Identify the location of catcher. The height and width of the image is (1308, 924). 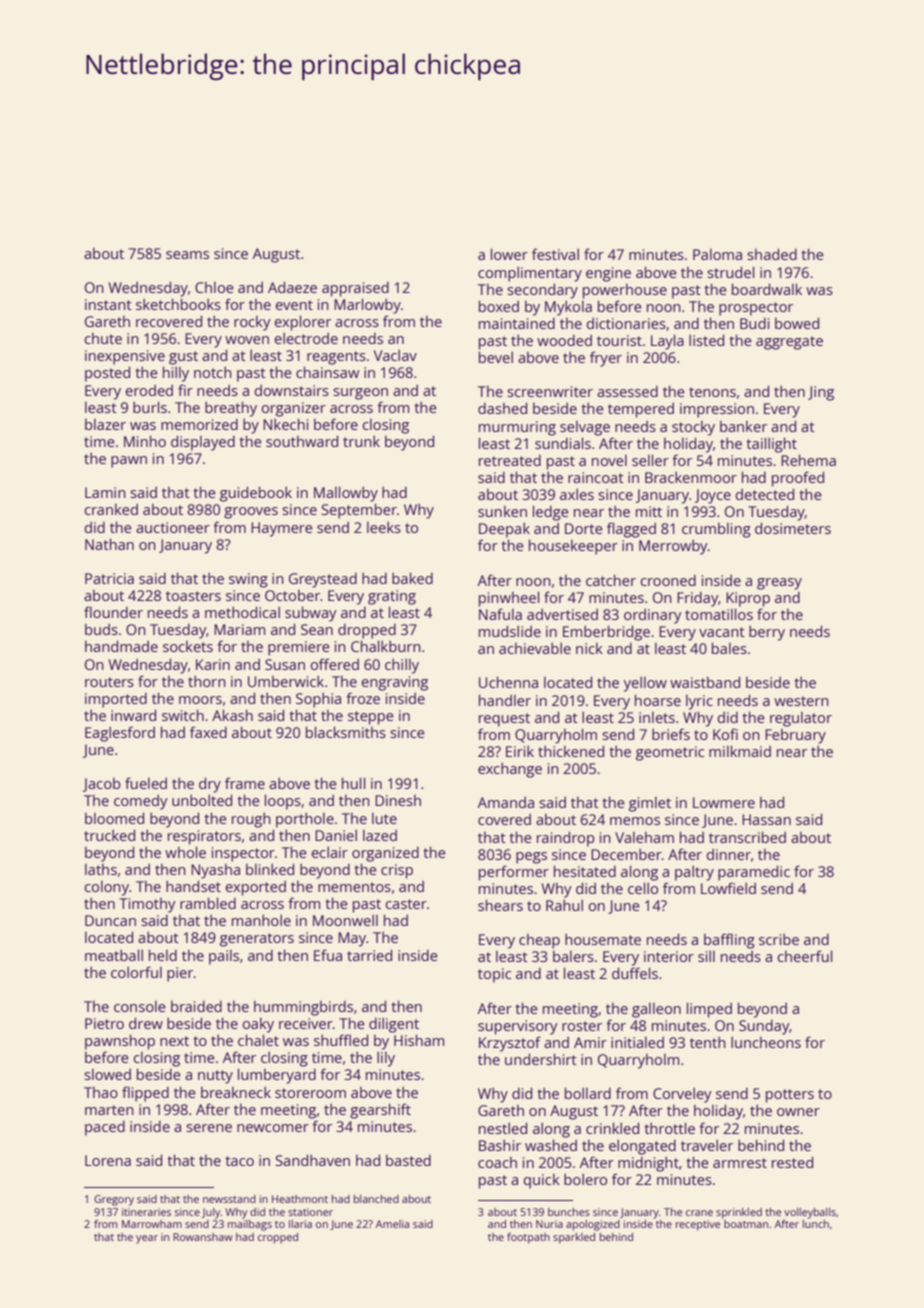
(611, 580).
